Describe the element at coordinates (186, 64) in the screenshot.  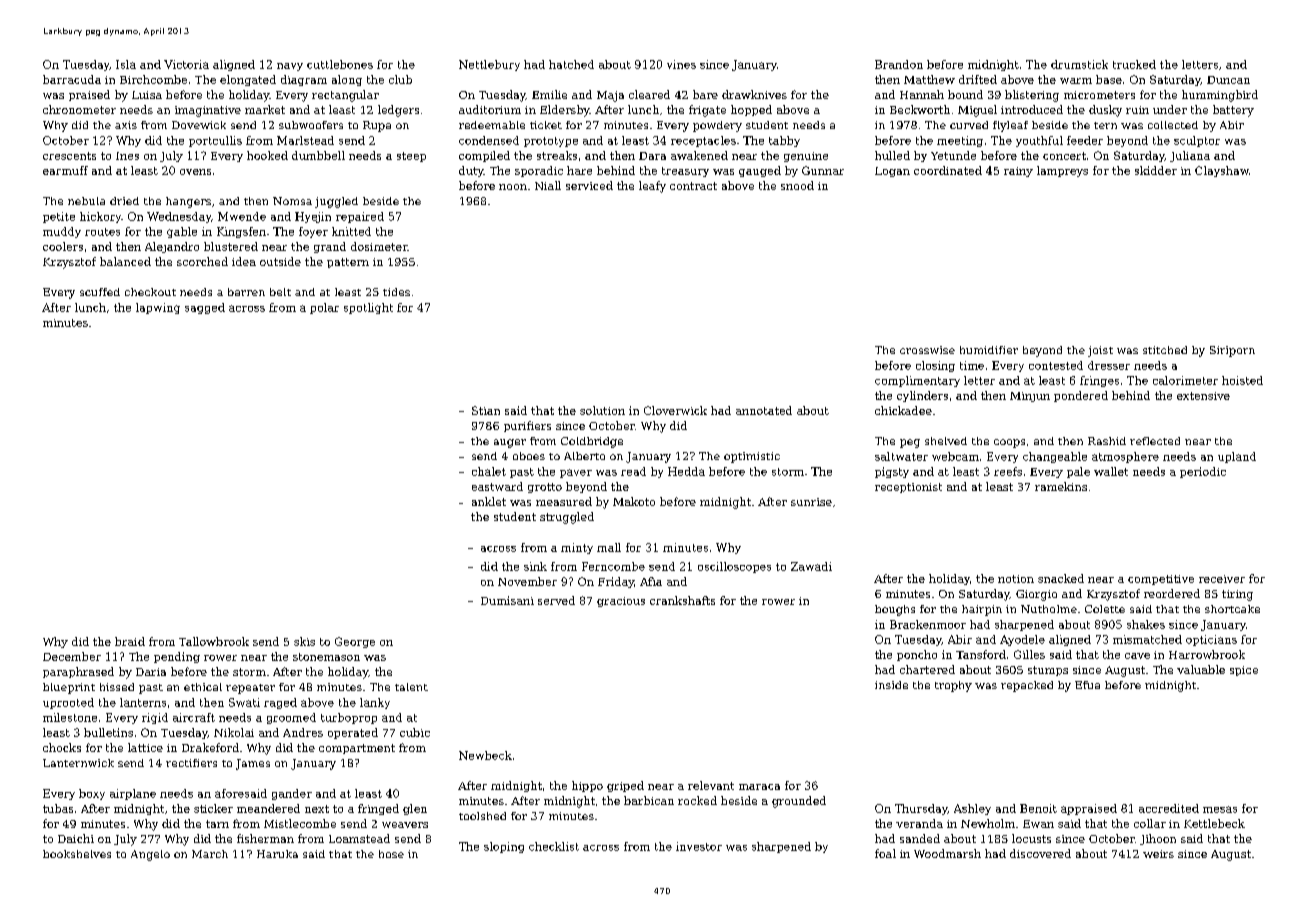
I see `Victoria` at that location.
